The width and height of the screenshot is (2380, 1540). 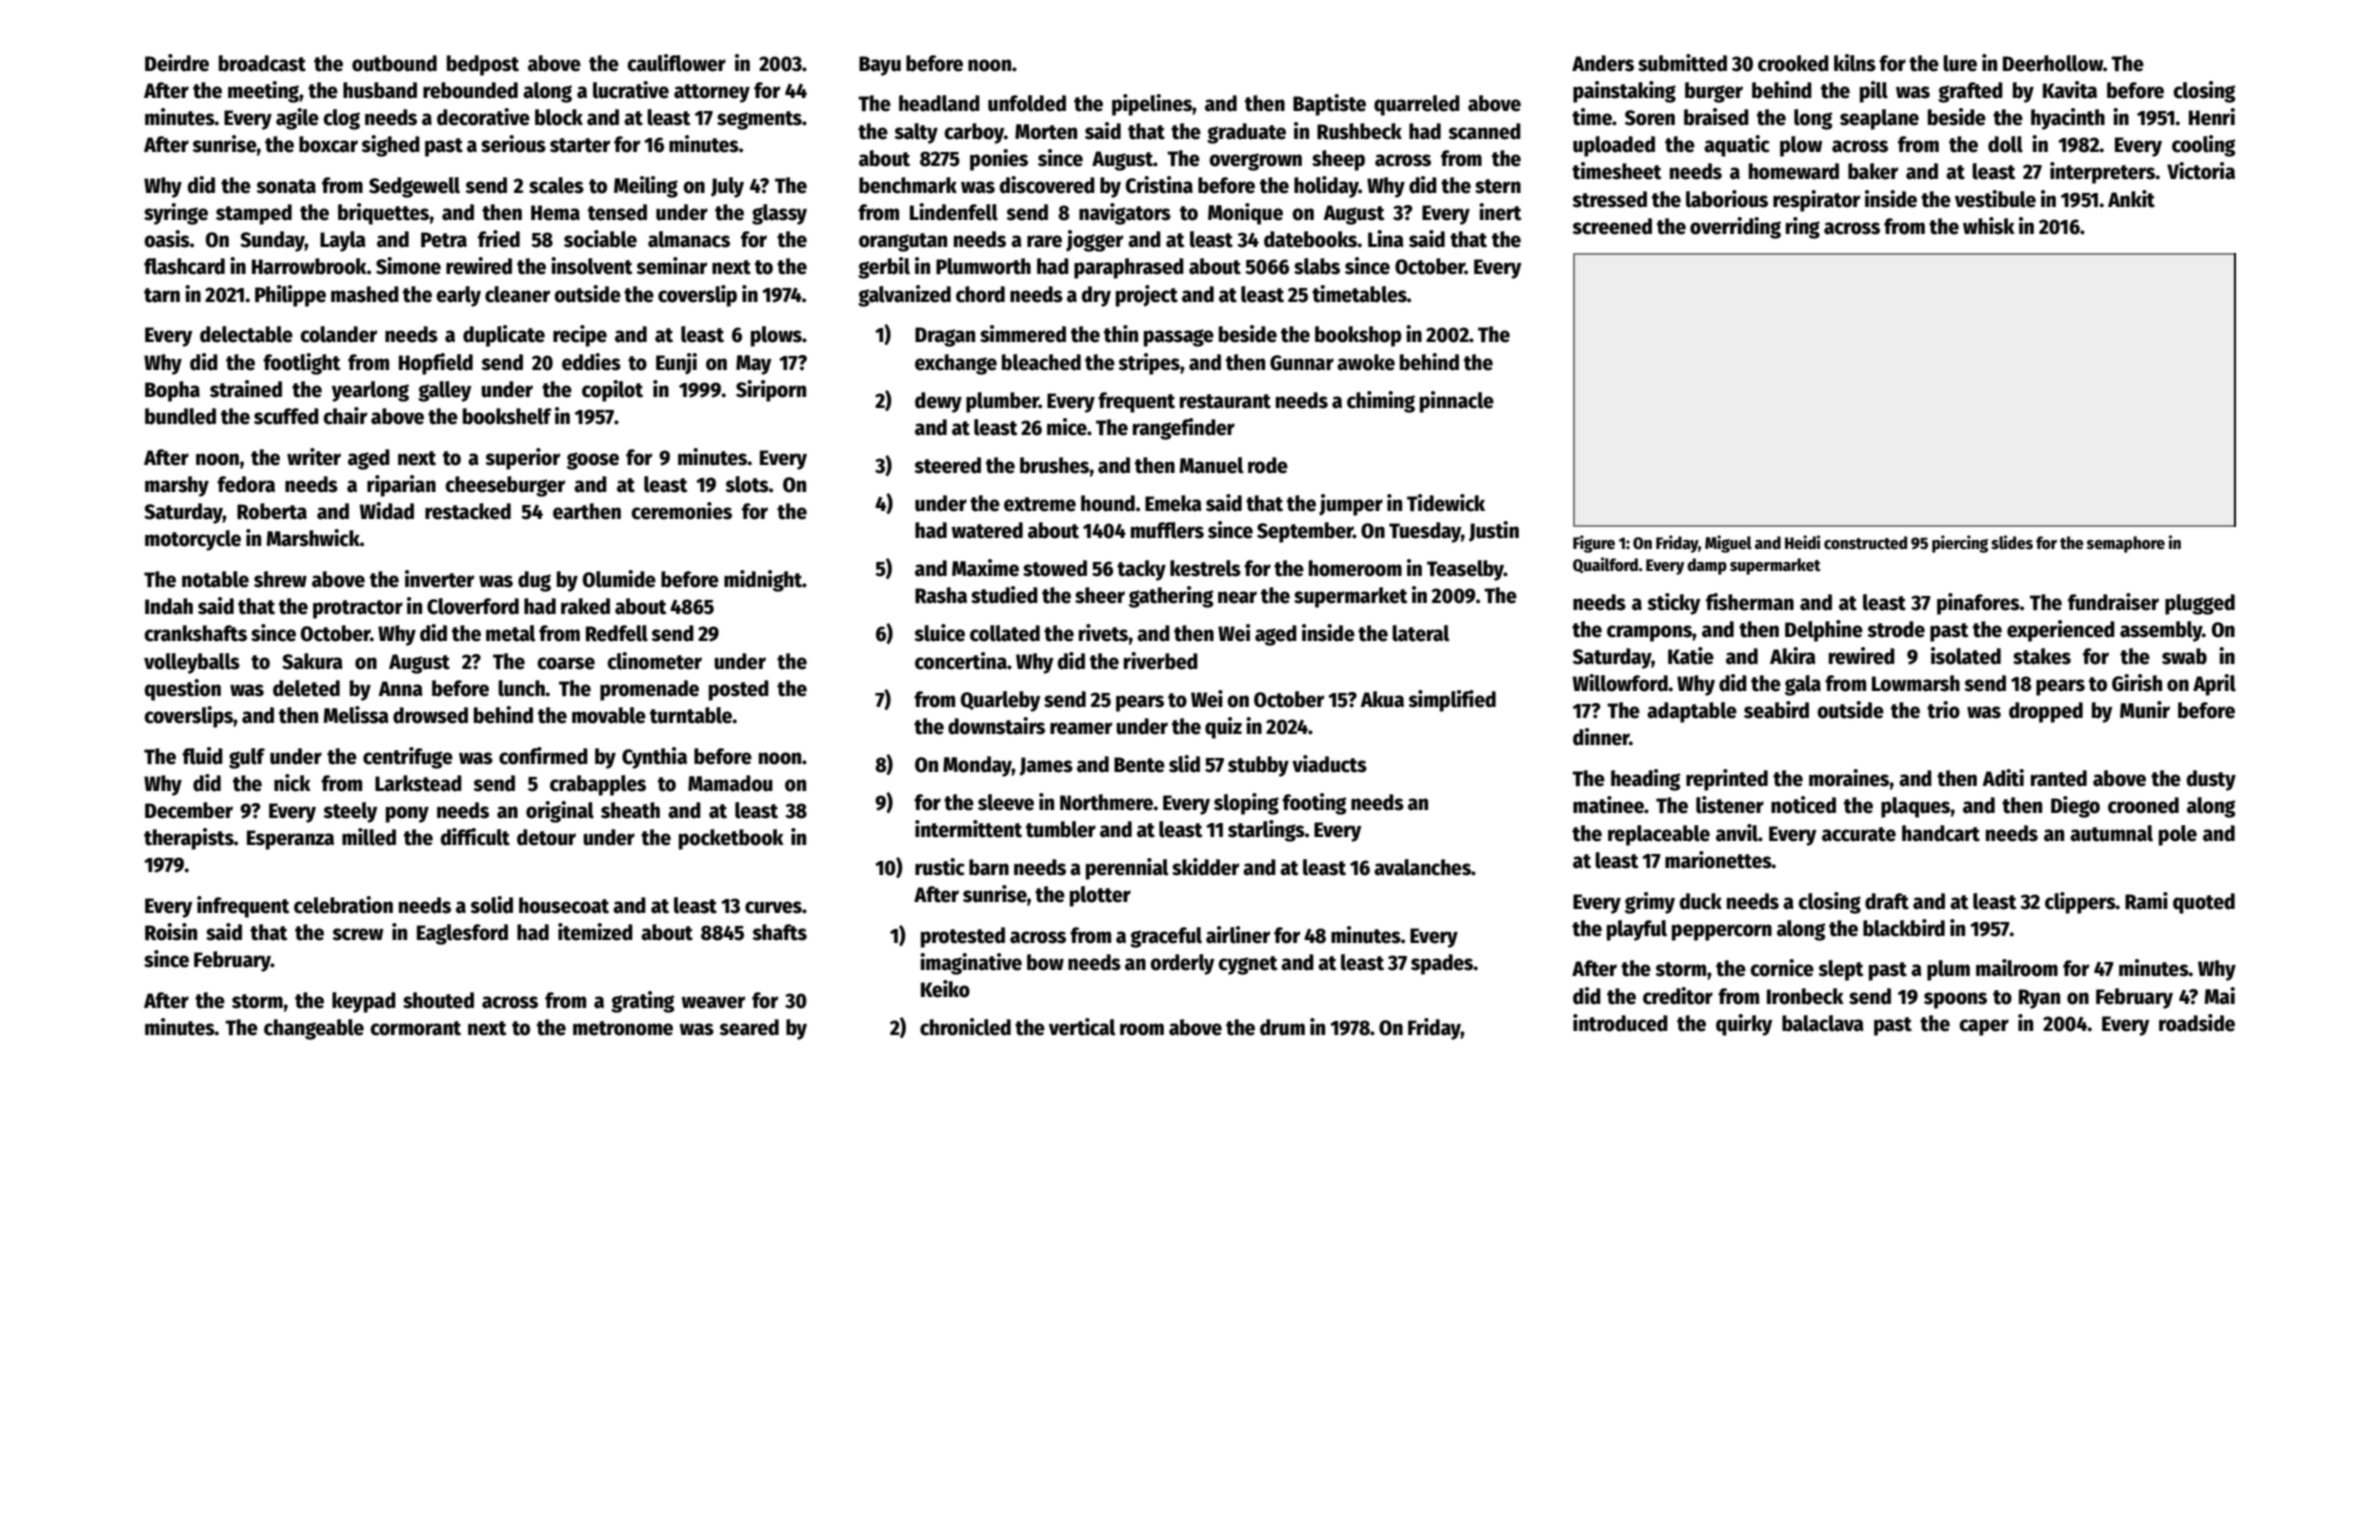 I want to click on respirator, so click(x=1816, y=201).
